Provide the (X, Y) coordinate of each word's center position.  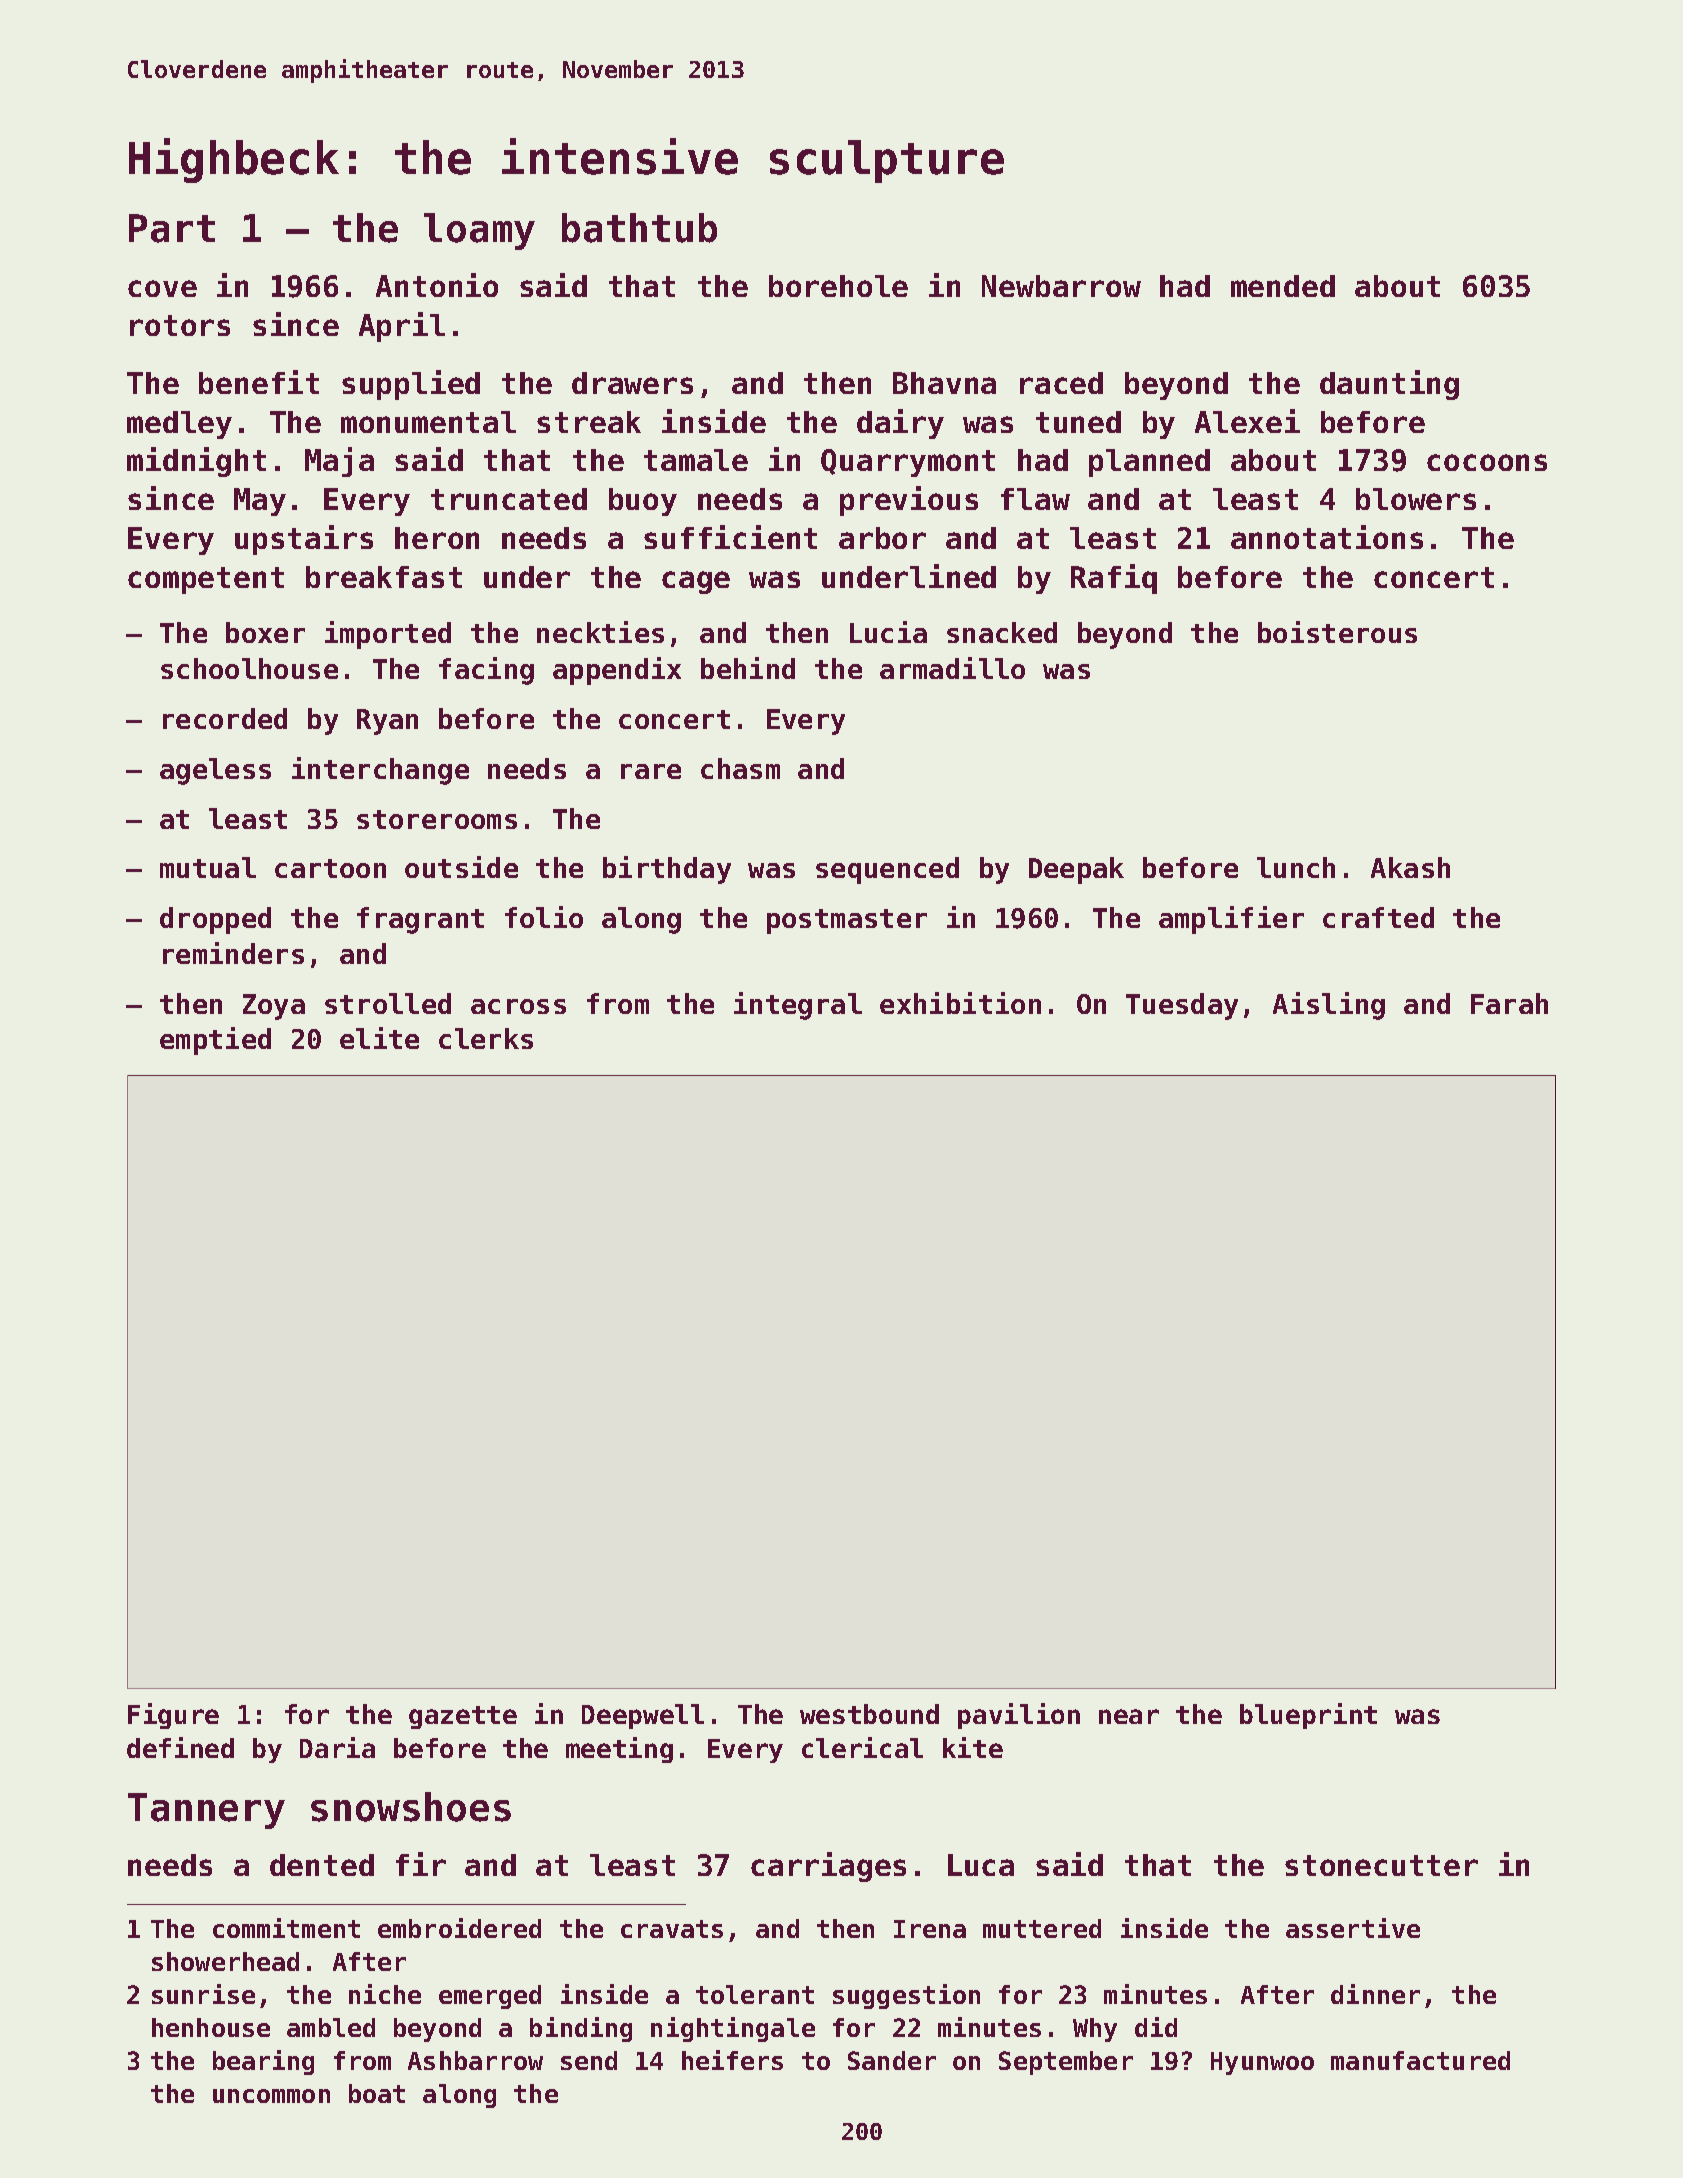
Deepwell (643, 1716)
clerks (486, 1038)
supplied (411, 385)
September (1066, 2063)
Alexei (1247, 421)
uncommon (271, 2096)
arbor (882, 538)
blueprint (1308, 1716)
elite (379, 1038)
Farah (1509, 1003)
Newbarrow (1061, 286)
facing (486, 671)
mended (1283, 286)
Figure (173, 1716)
